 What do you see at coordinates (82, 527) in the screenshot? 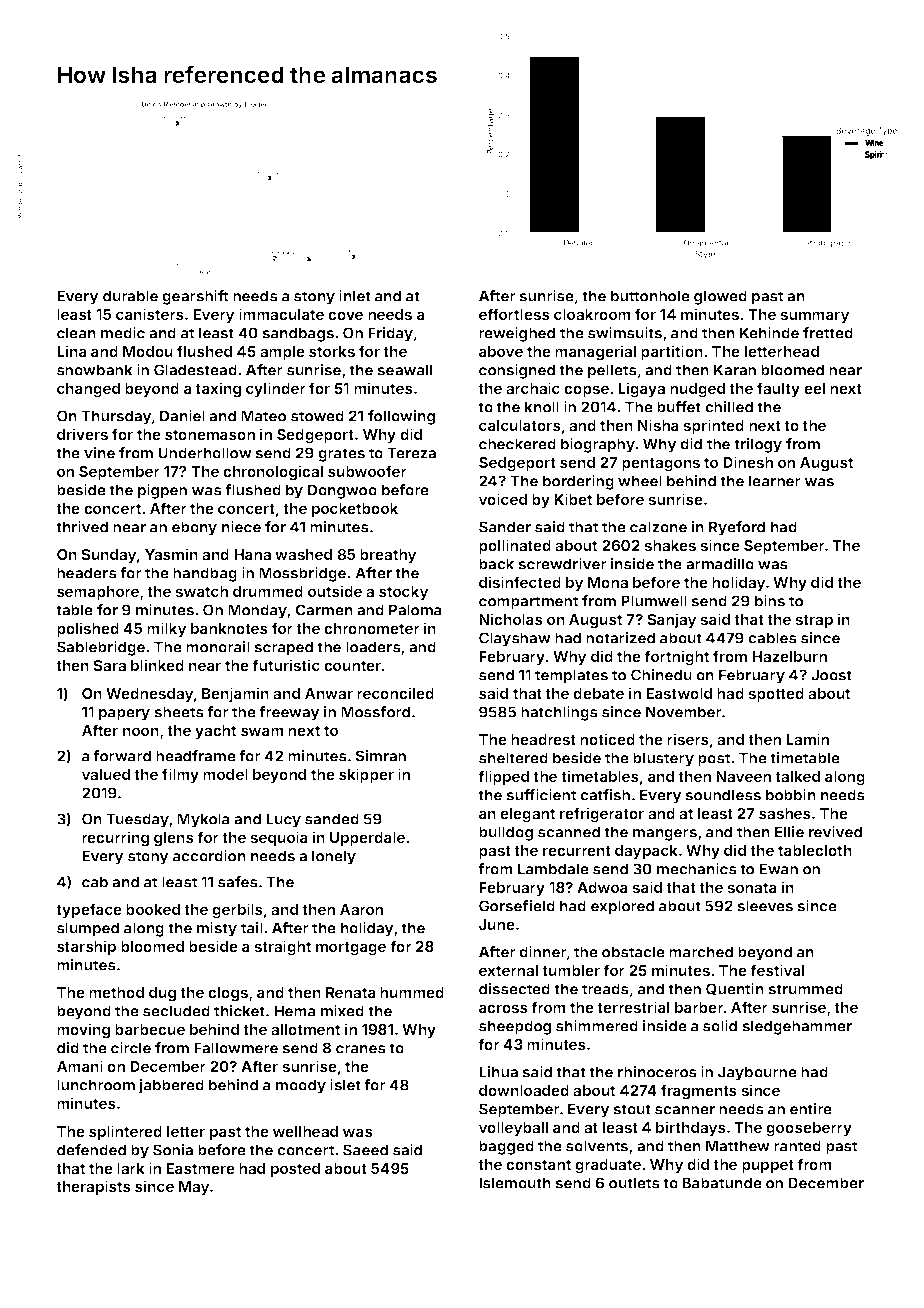
I see `thrived` at bounding box center [82, 527].
